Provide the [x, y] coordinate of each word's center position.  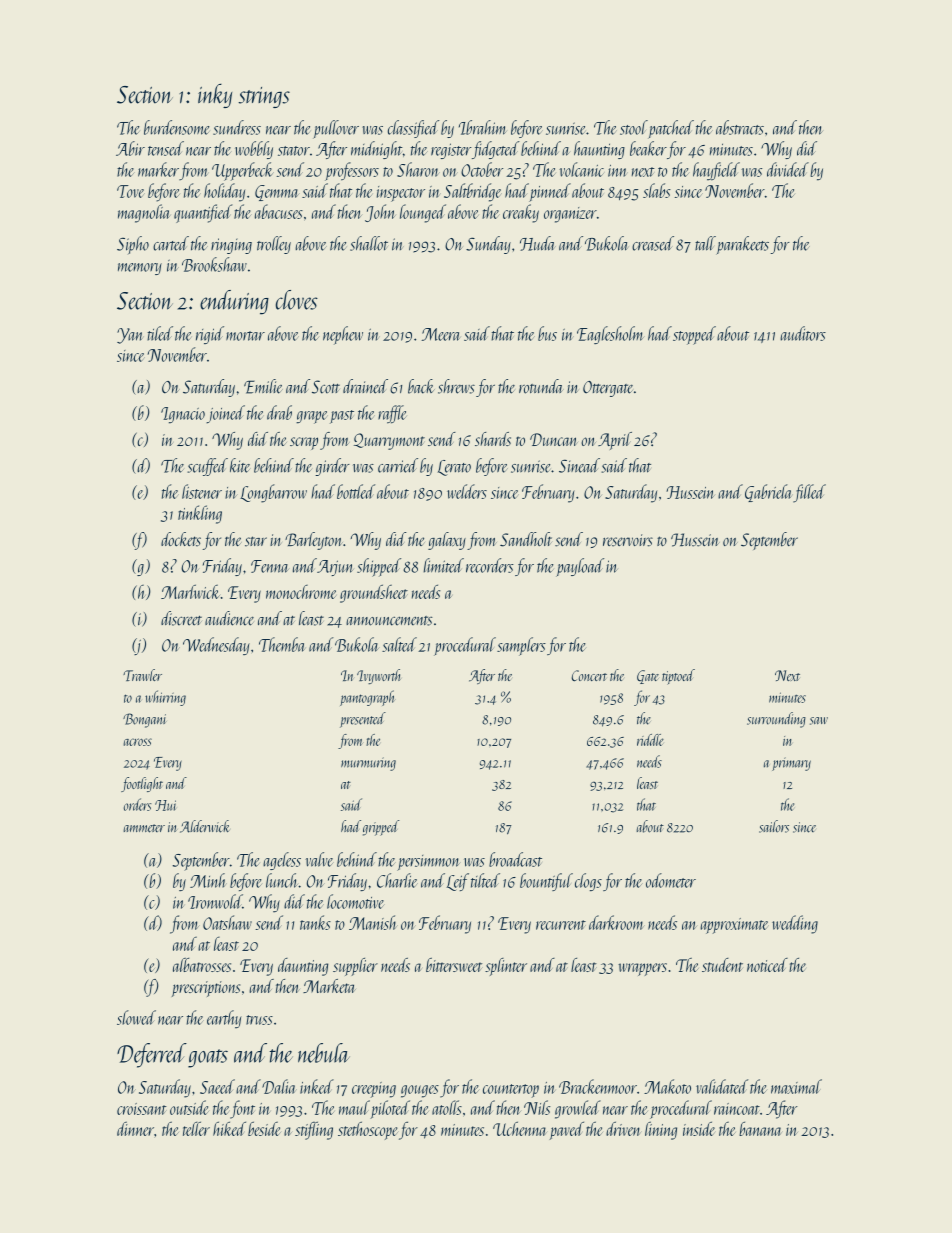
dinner [135, 1129]
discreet [181, 618]
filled [809, 493]
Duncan [554, 439]
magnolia [144, 213]
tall [705, 243]
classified [413, 129]
